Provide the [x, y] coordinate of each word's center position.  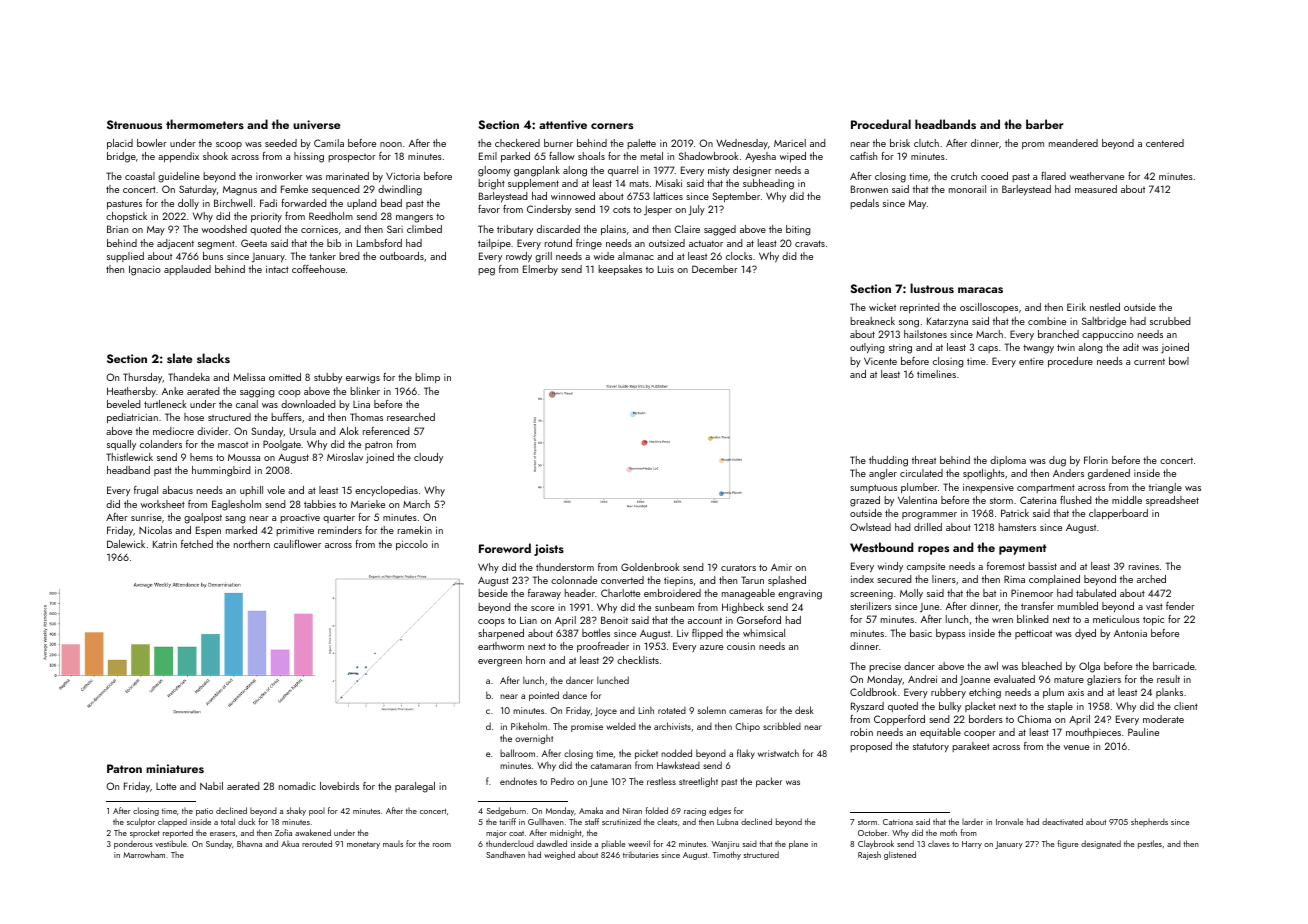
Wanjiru [725, 845]
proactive [300, 518]
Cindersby [549, 210]
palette [641, 144]
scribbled [782, 726]
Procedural [881, 124]
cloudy [428, 458]
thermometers [205, 124]
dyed [1085, 634]
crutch [964, 176]
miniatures [175, 768]
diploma [1008, 461]
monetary [363, 845]
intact [277, 269]
